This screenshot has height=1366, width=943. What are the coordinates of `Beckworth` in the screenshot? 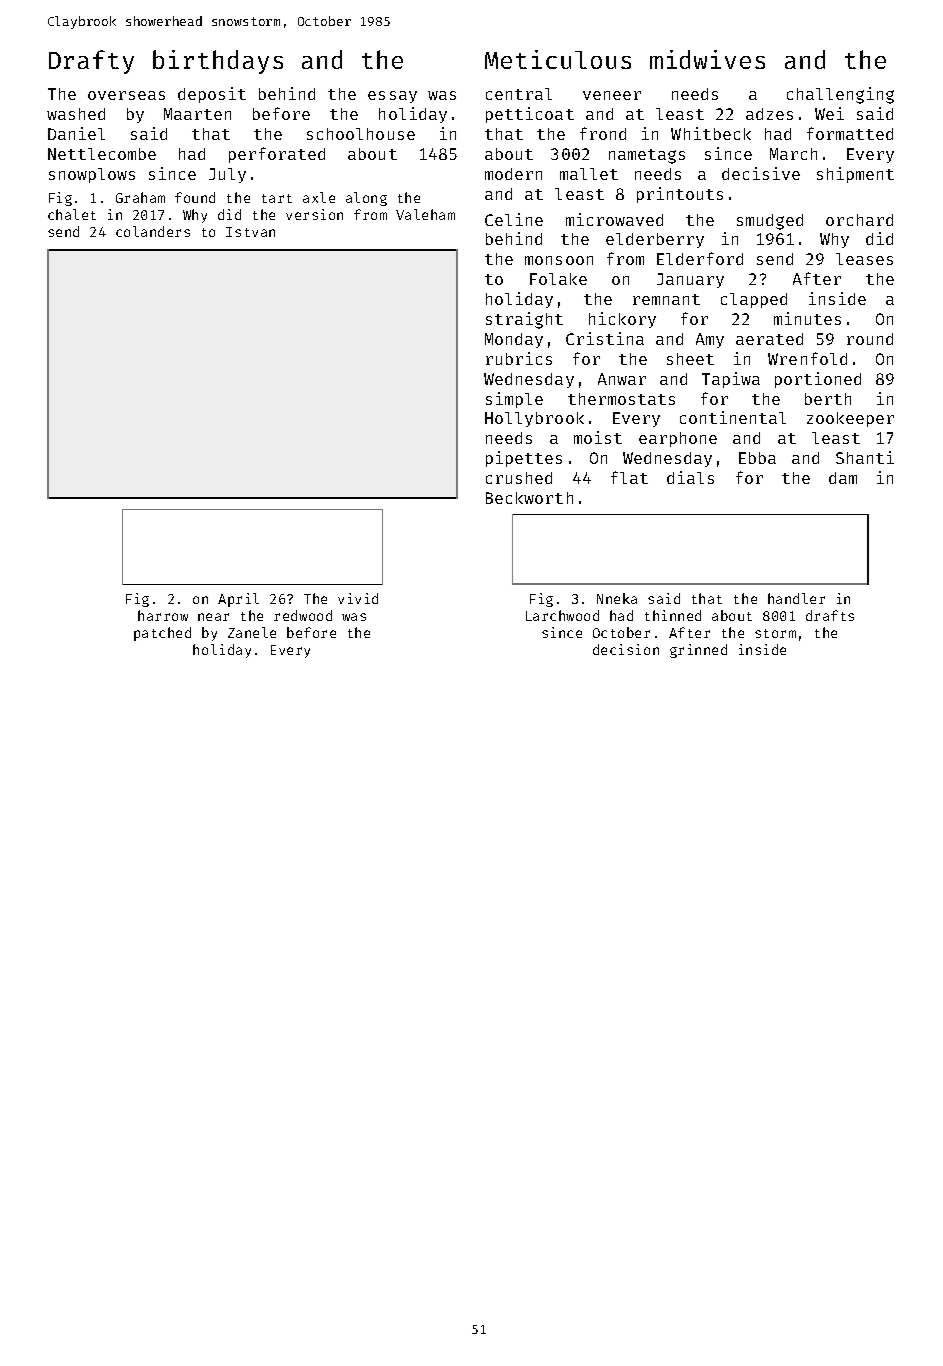 It's located at (529, 498).
